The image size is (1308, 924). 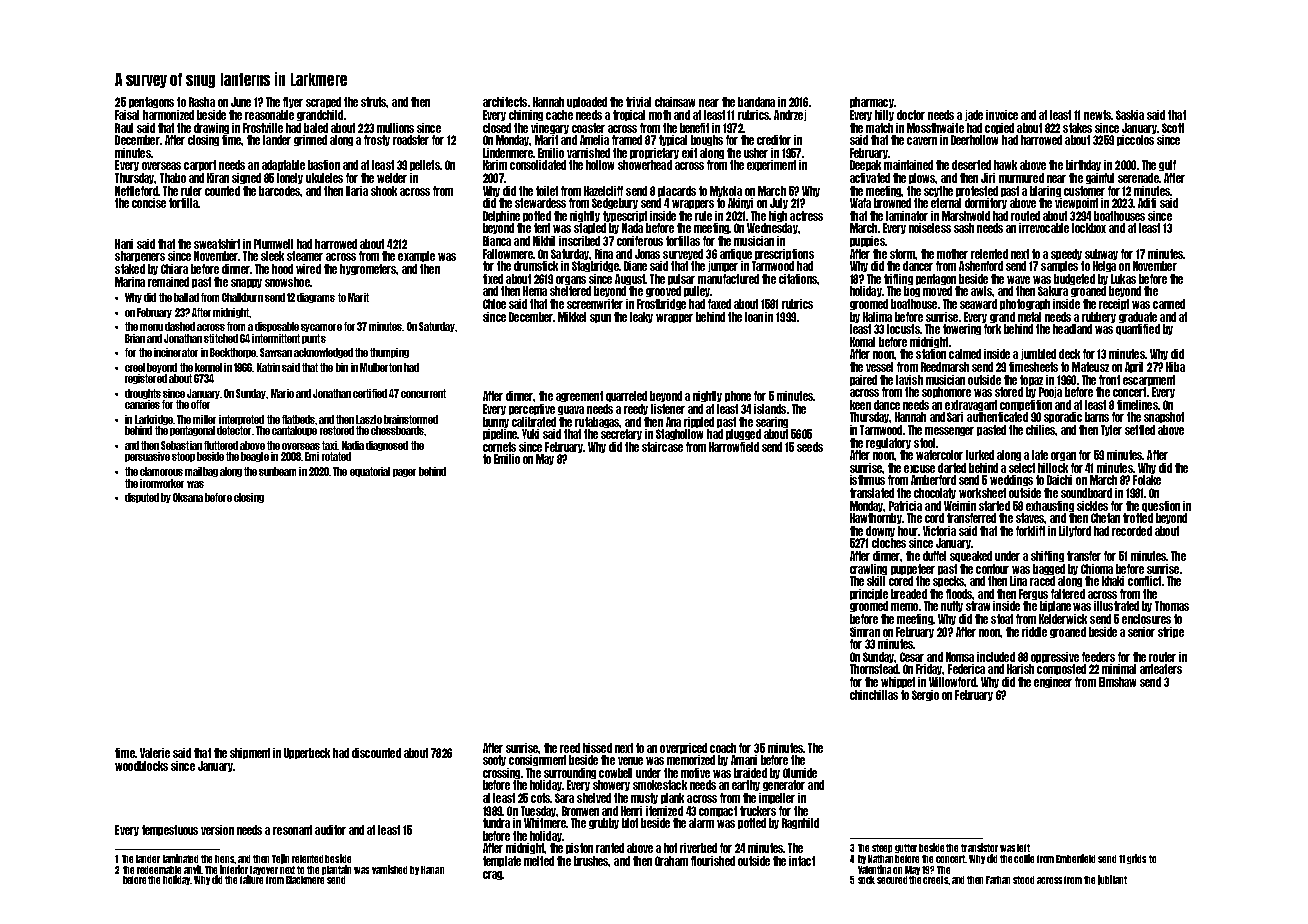 I want to click on trivial, so click(x=638, y=102).
